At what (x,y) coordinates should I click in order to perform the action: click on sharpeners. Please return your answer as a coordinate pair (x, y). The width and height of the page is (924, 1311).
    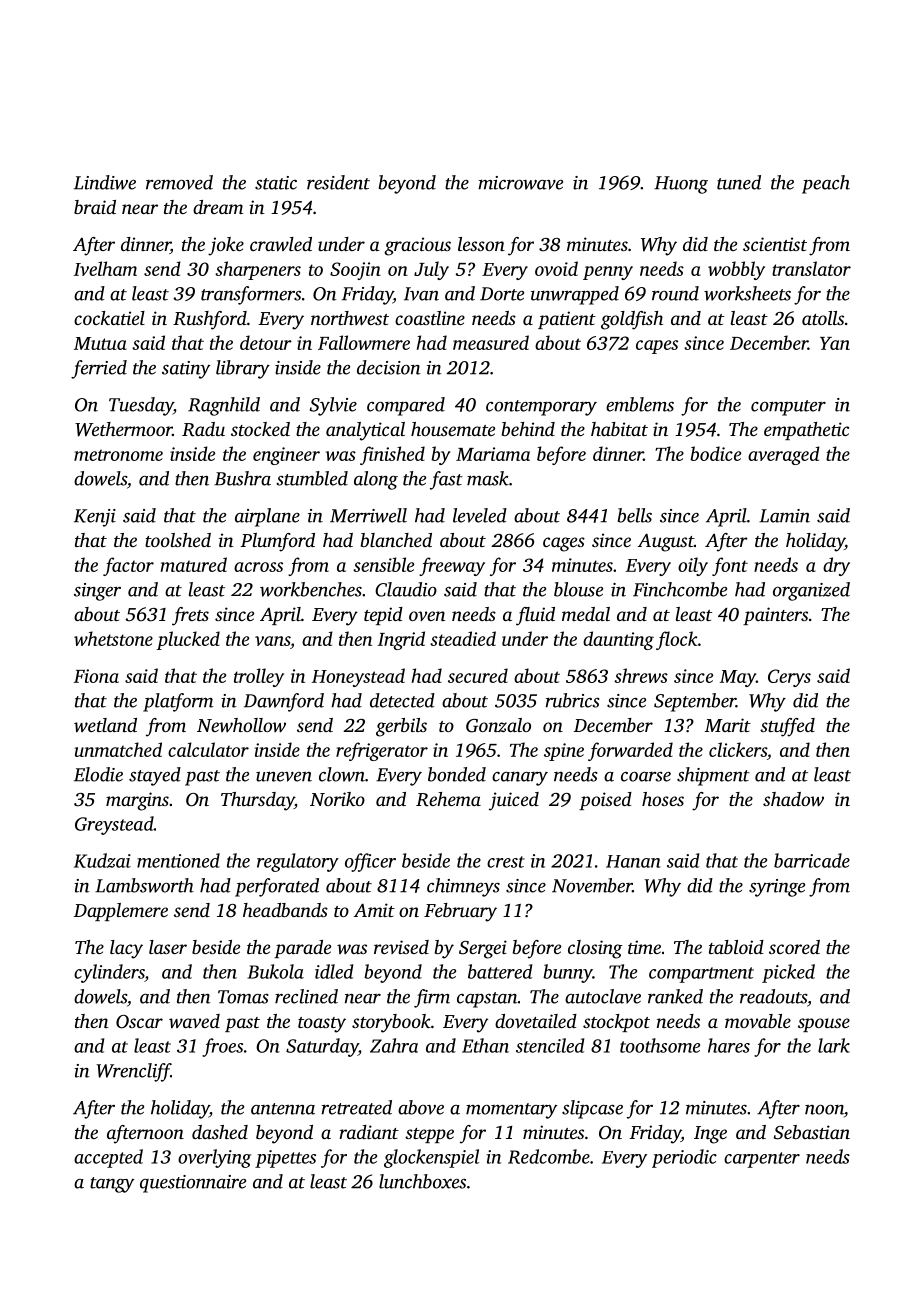
    Looking at the image, I should click on (258, 270).
